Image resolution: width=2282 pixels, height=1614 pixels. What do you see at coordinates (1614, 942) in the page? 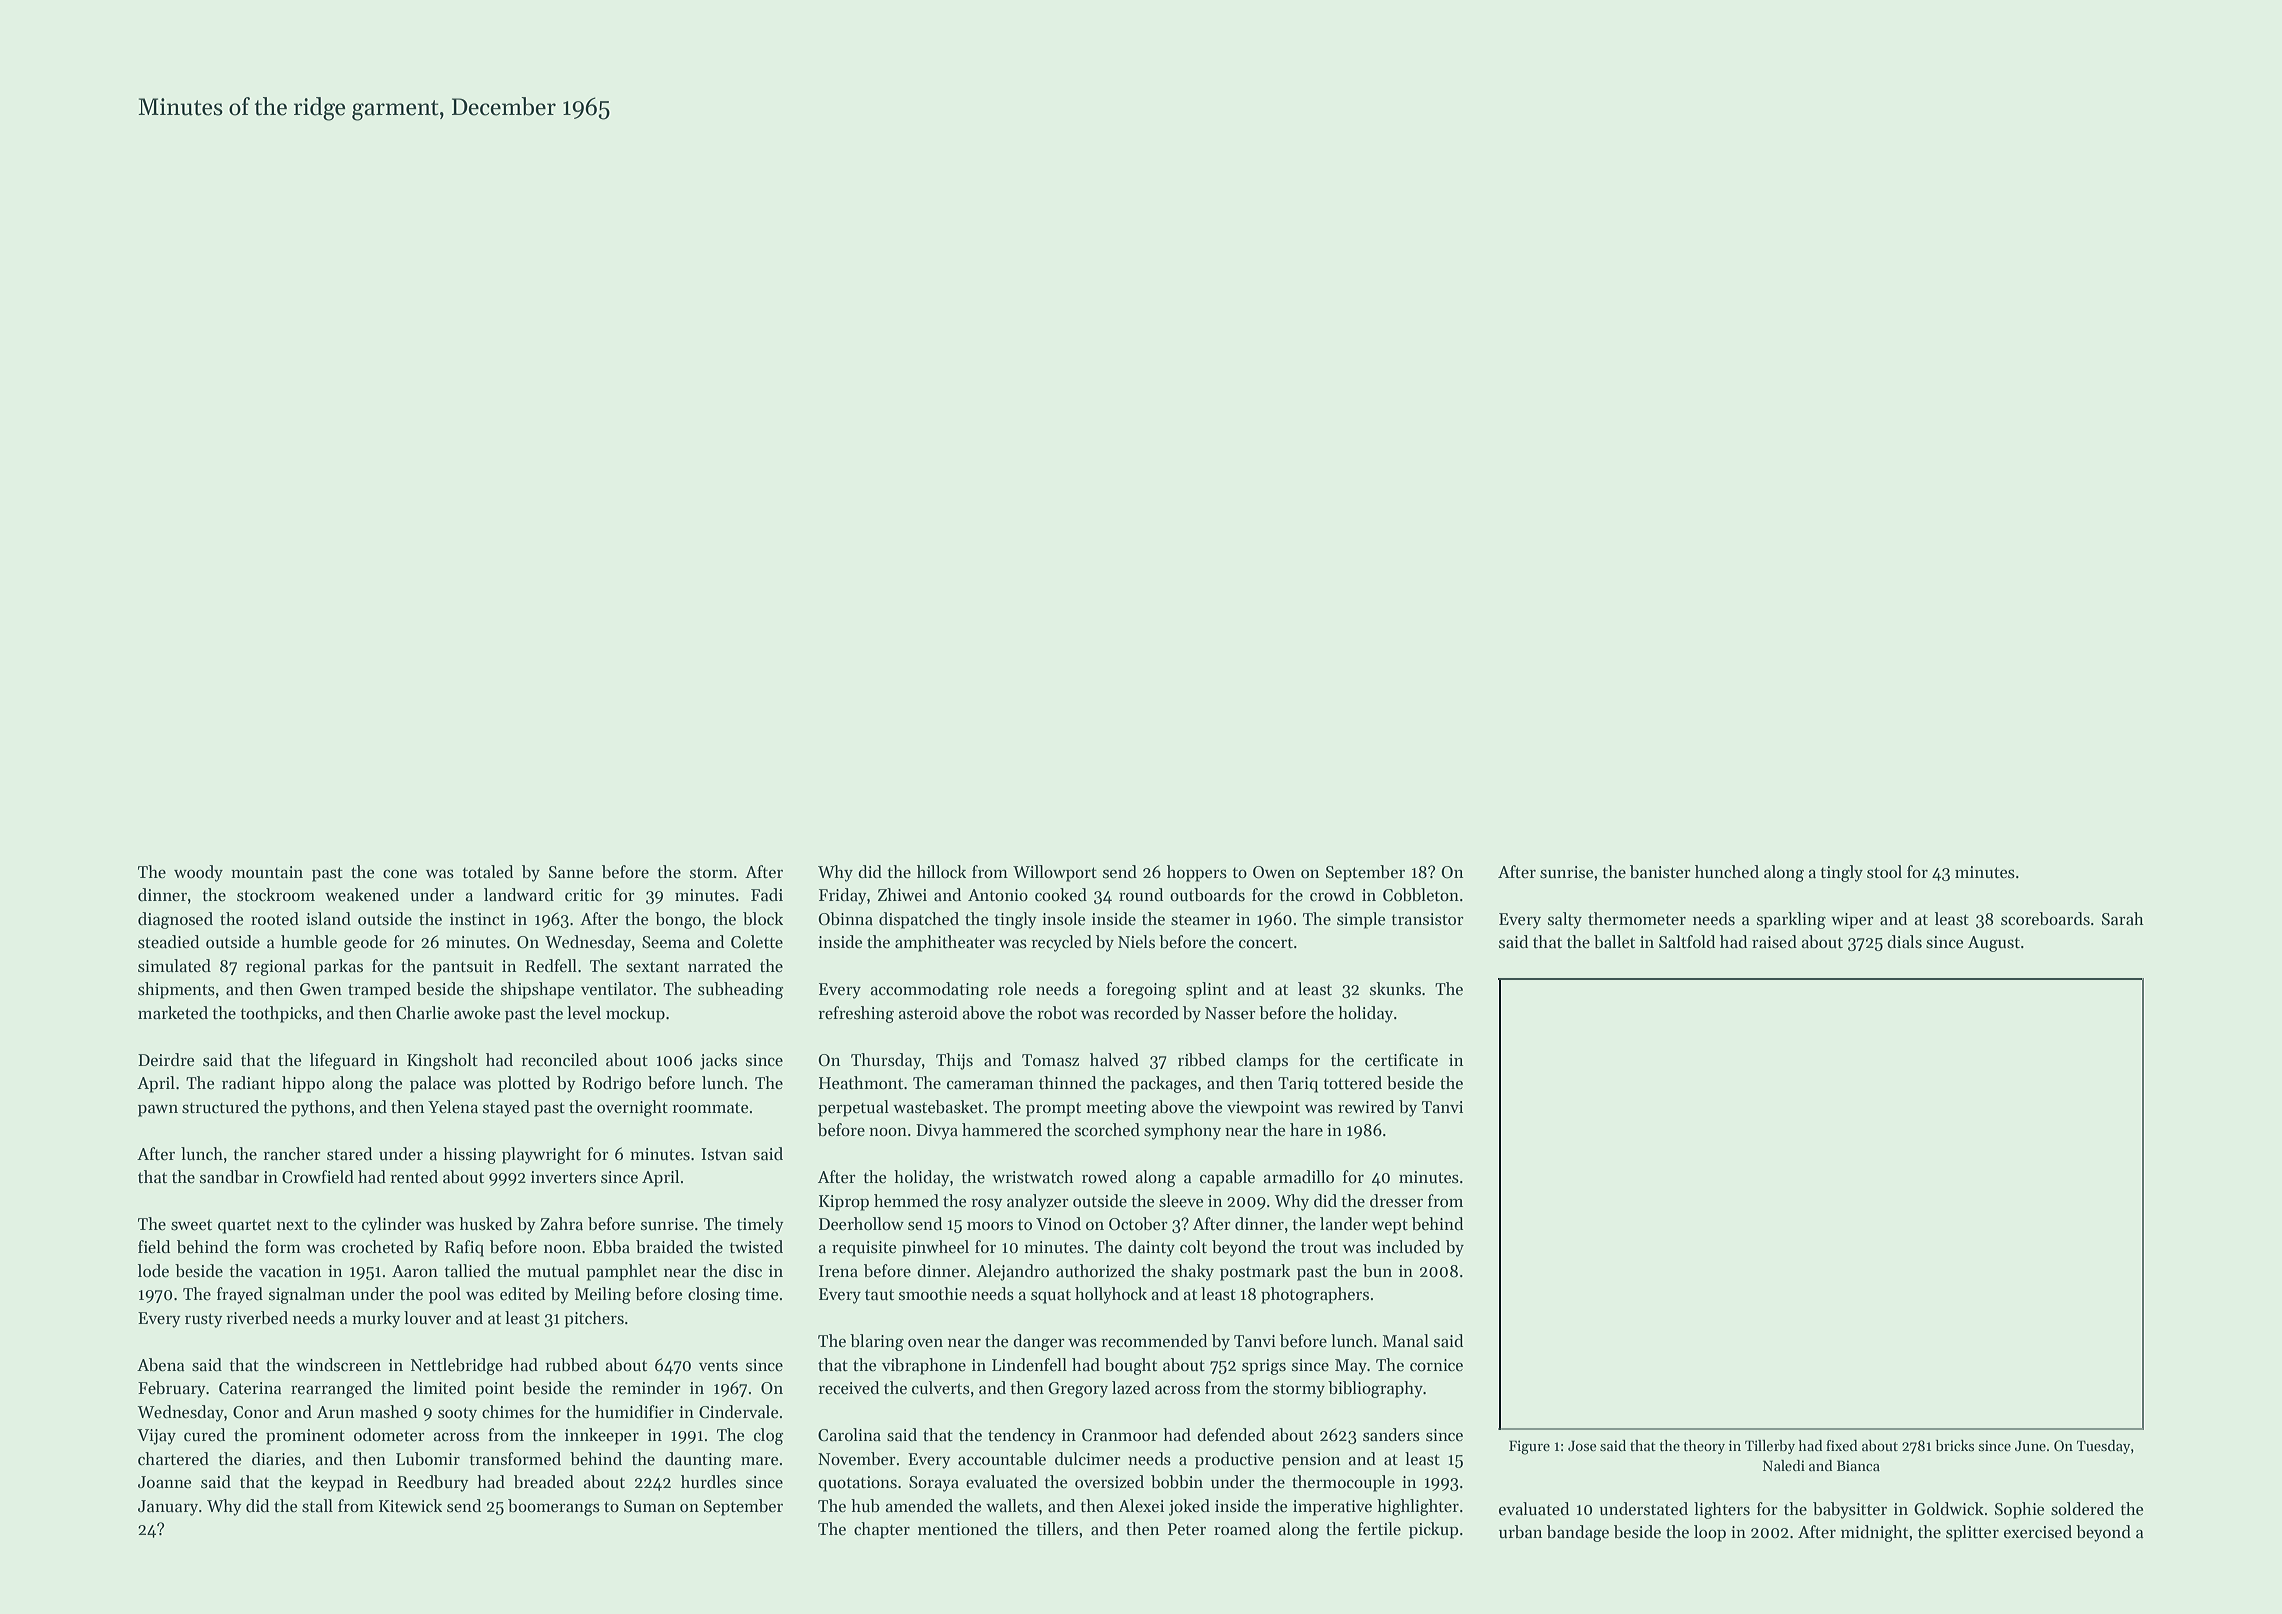
I see `ballet` at bounding box center [1614, 942].
